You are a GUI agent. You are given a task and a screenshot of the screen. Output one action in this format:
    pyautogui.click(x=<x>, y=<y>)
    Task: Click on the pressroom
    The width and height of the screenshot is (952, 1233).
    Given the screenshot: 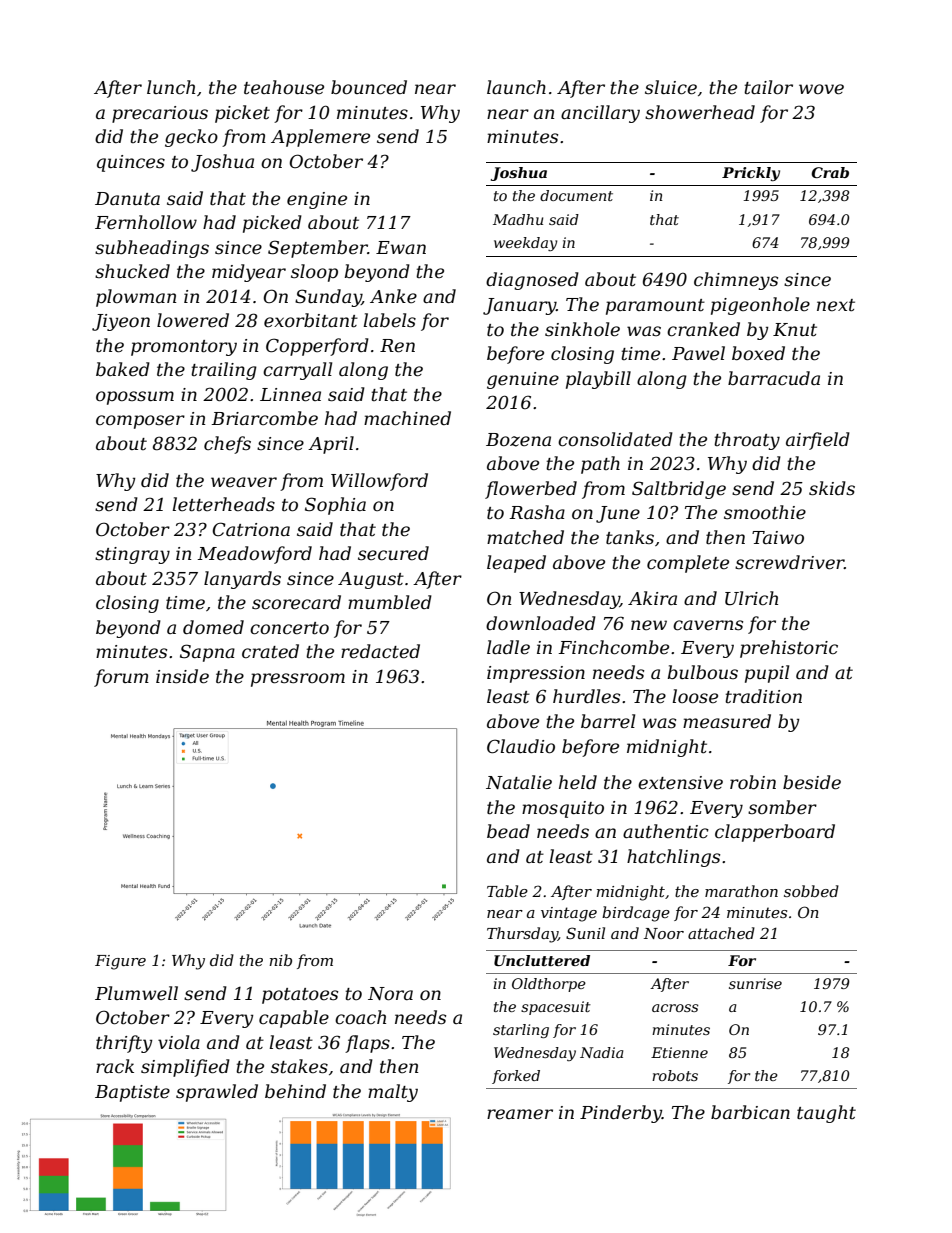 What is the action you would take?
    pyautogui.click(x=298, y=680)
